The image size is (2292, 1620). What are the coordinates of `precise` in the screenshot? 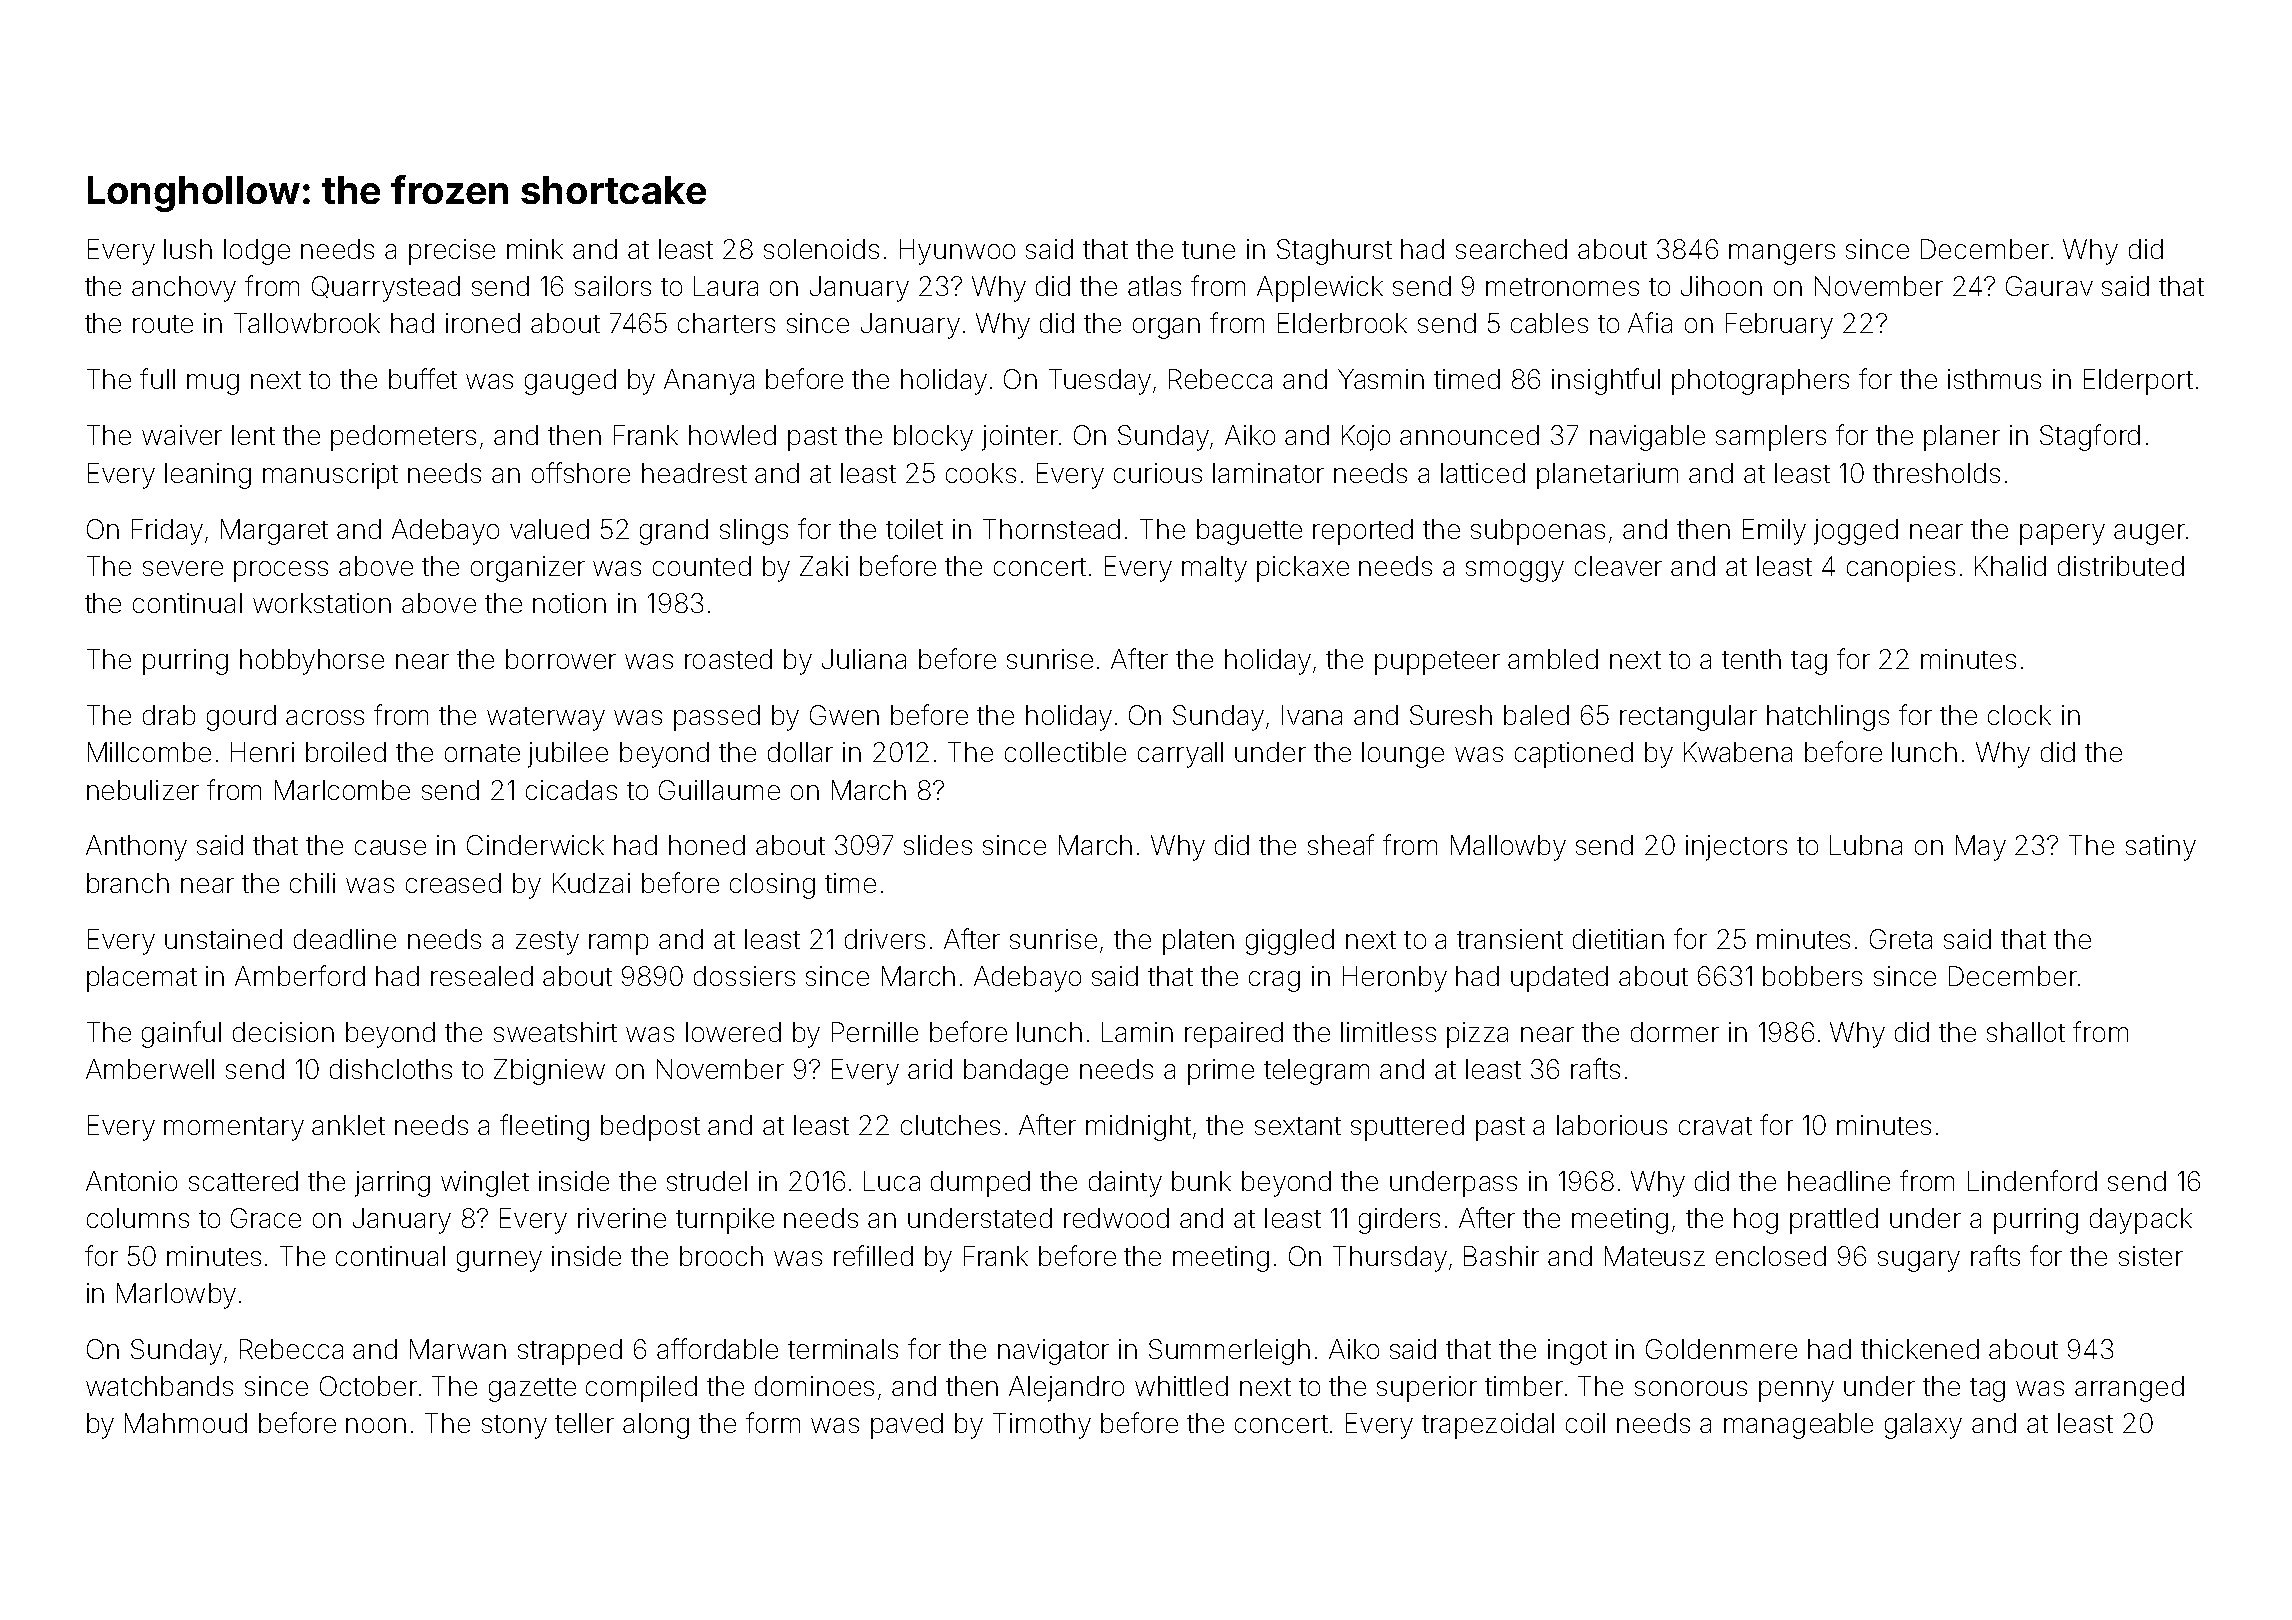 It's located at (452, 252).
